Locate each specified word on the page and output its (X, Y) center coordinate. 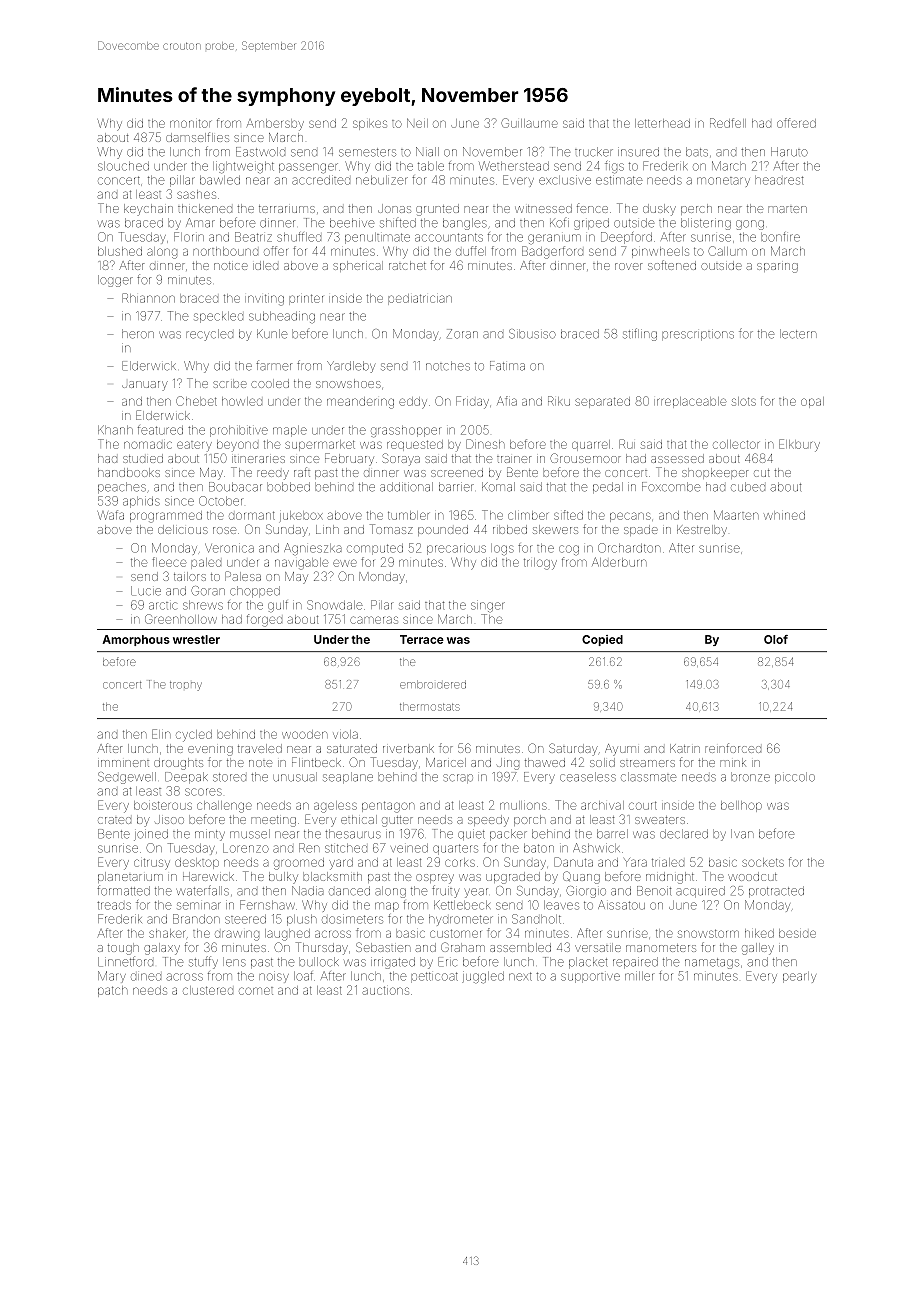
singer (488, 606)
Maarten (736, 515)
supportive (590, 978)
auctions (385, 990)
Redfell (728, 123)
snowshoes (348, 383)
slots (744, 401)
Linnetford (125, 961)
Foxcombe (671, 487)
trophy (186, 686)
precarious (456, 549)
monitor (190, 123)
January (145, 386)
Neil (417, 123)
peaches (122, 488)
